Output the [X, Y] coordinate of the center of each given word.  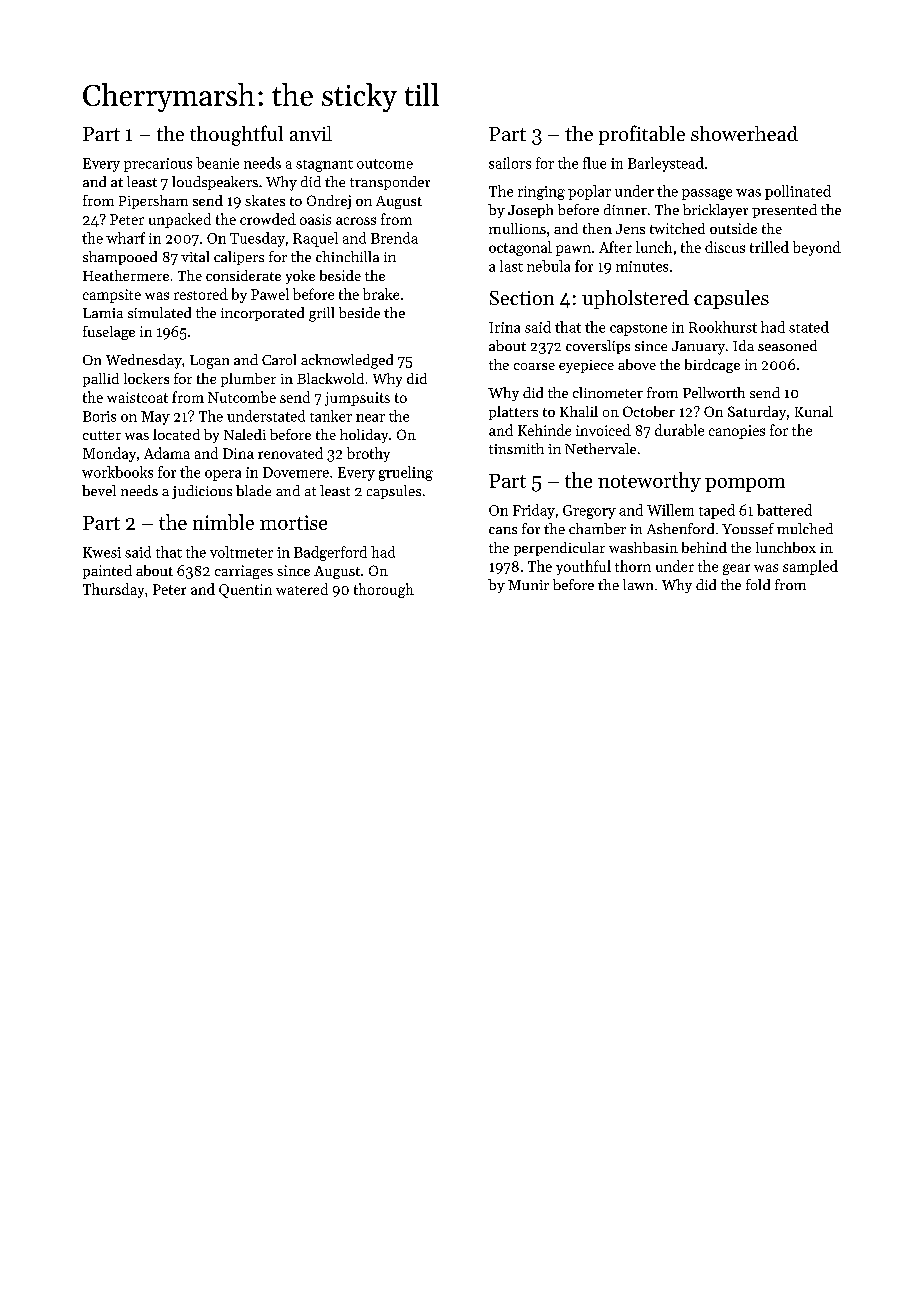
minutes [642, 266]
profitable [642, 135]
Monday [109, 454]
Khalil [579, 411]
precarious [158, 165]
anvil [311, 133]
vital [195, 256]
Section [522, 298]
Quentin [245, 591]
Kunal [814, 411]
